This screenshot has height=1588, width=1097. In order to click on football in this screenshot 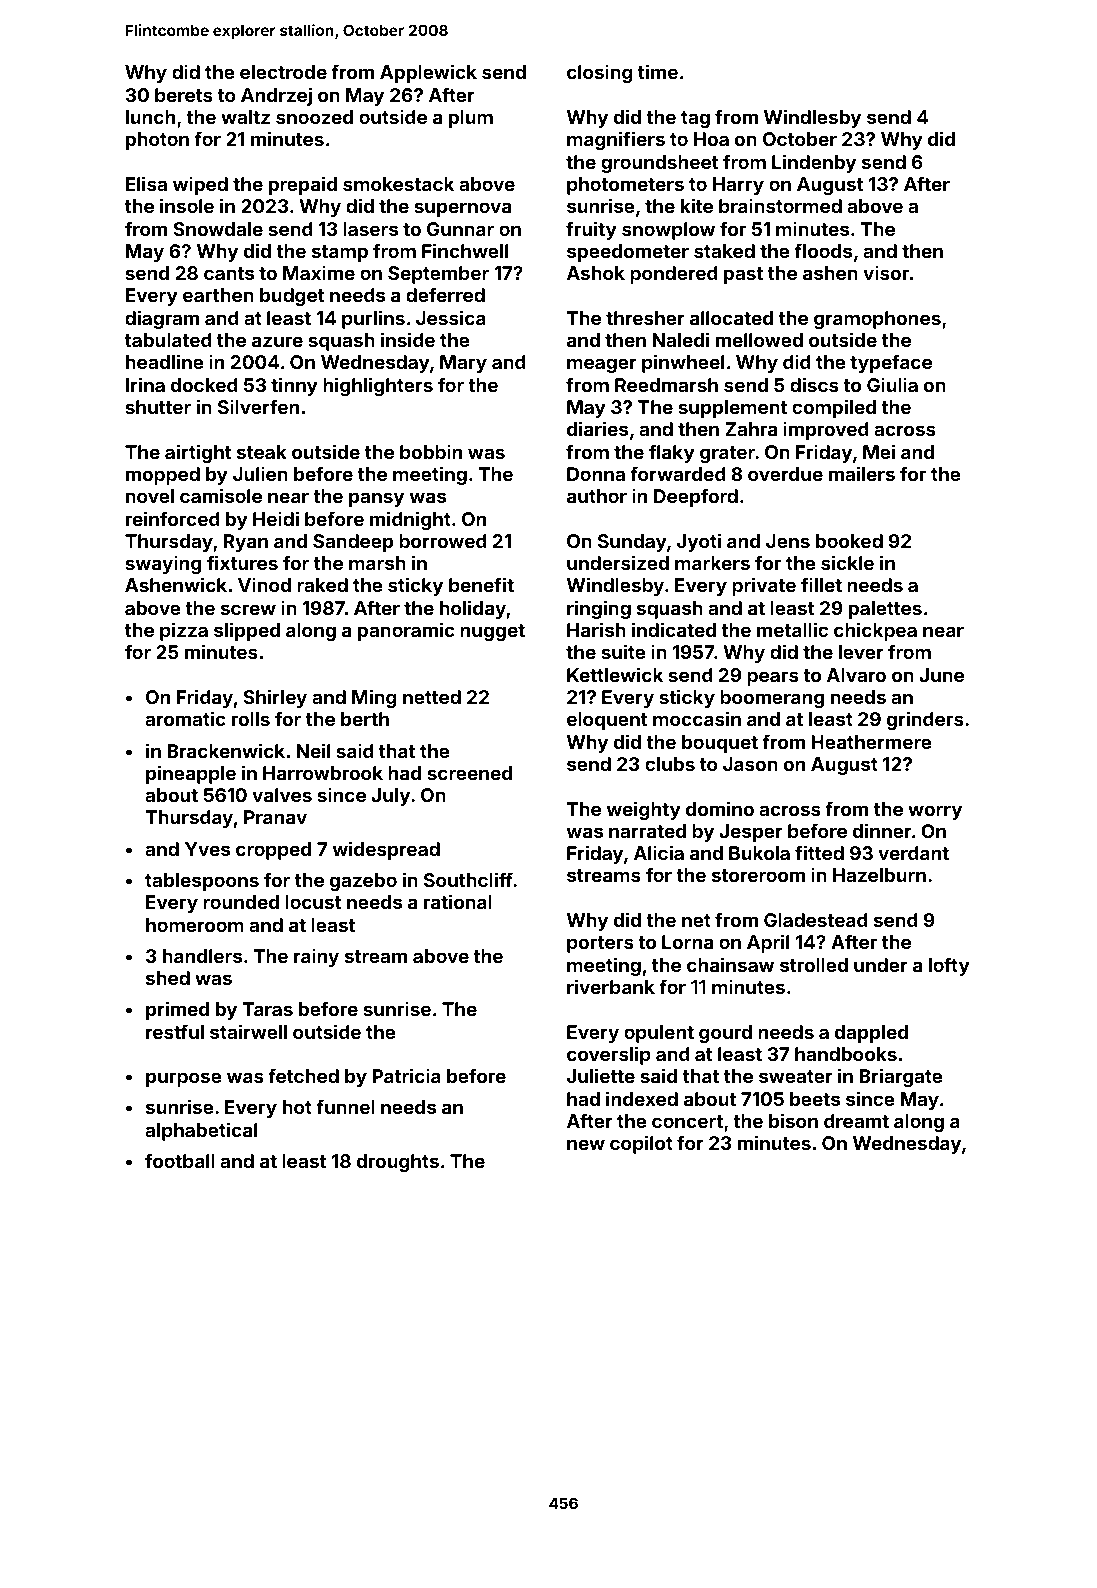, I will do `click(180, 1160)`.
